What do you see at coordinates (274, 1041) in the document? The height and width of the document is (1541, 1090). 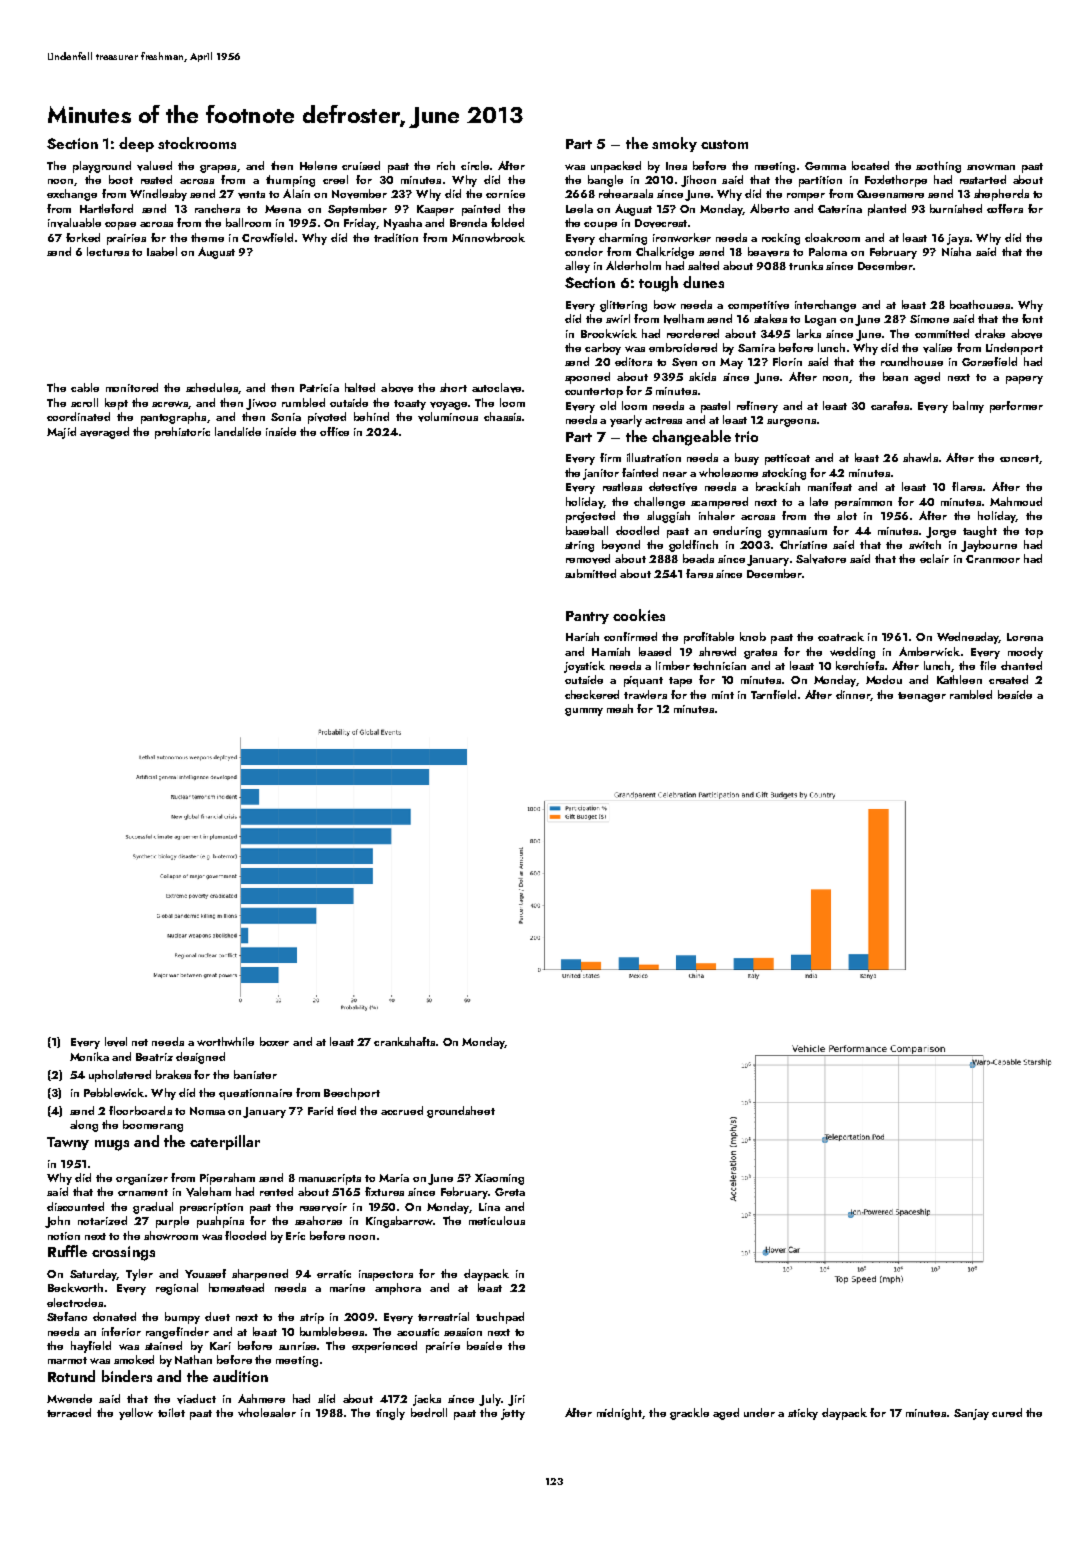 I see `boxer` at bounding box center [274, 1041].
